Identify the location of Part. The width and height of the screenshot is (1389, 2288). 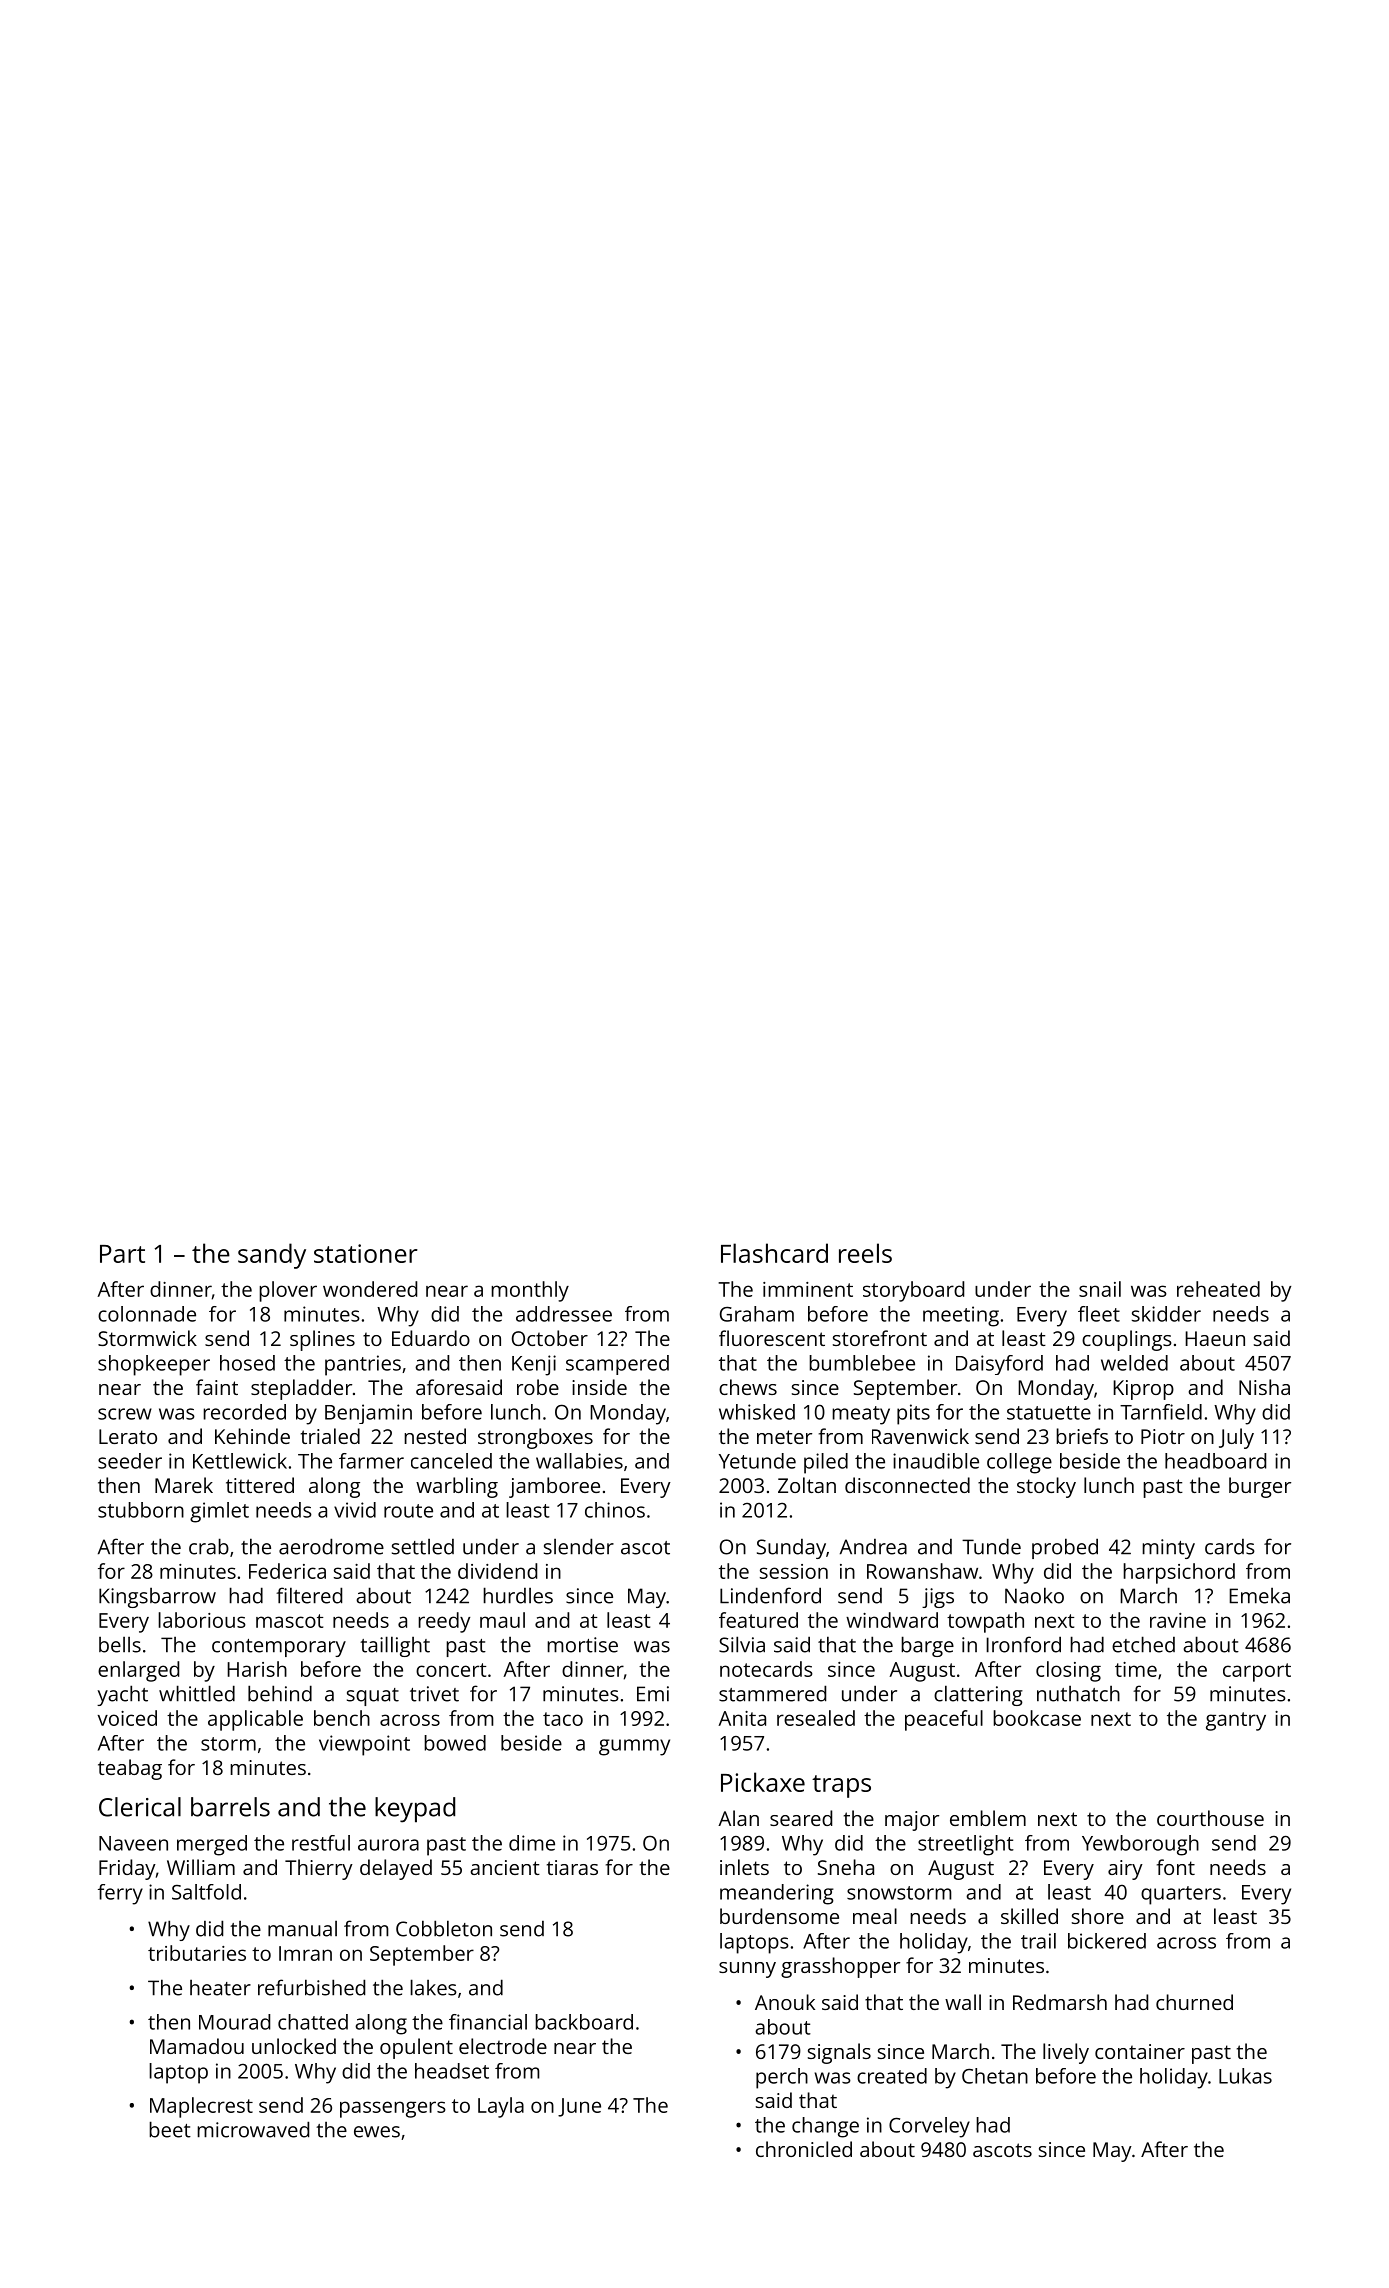
(122, 1254).
